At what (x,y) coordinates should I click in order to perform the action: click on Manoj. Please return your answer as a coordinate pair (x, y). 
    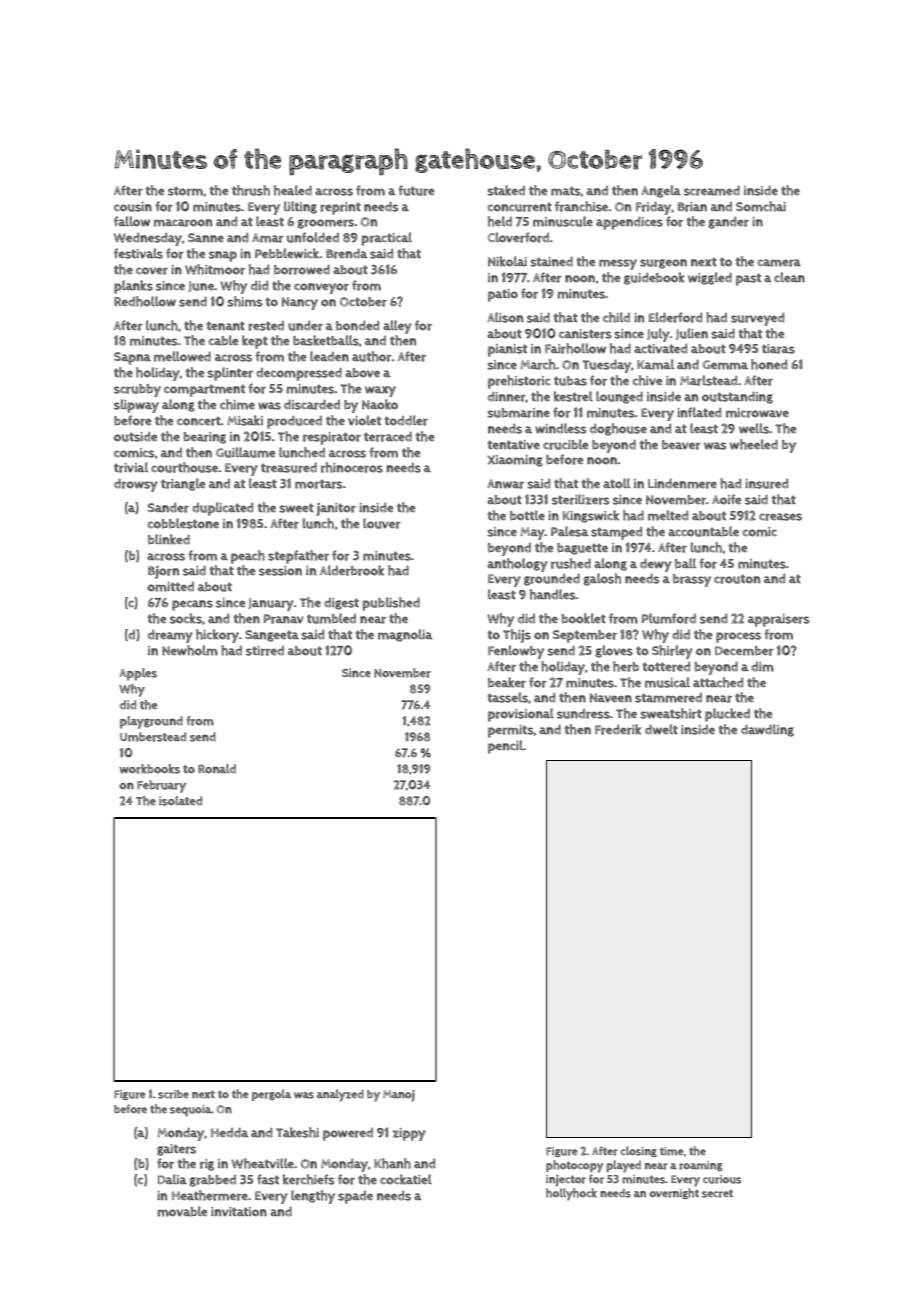
    Looking at the image, I should click on (399, 1096).
